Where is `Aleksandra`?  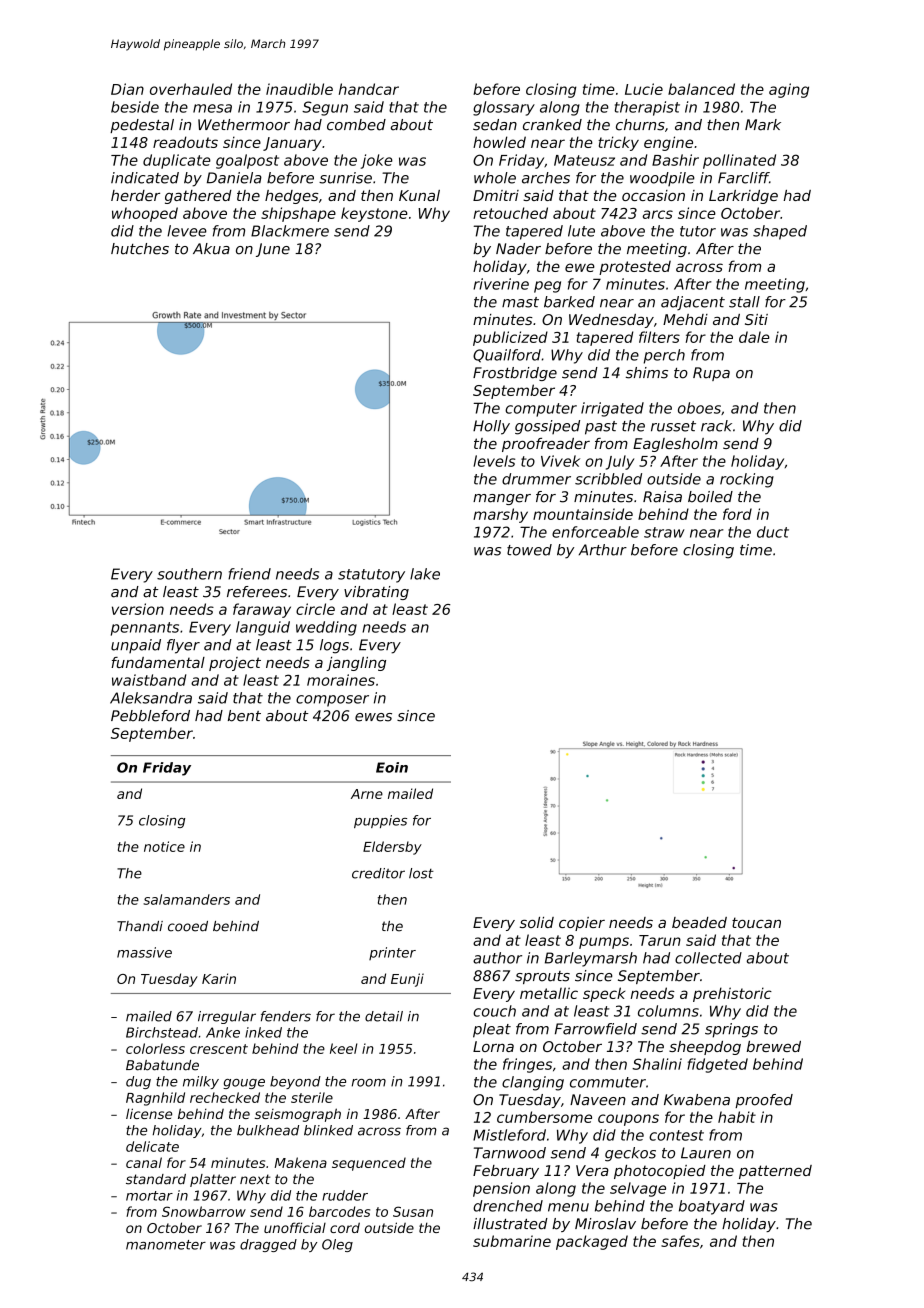
Aleksandra is located at coordinates (151, 698).
